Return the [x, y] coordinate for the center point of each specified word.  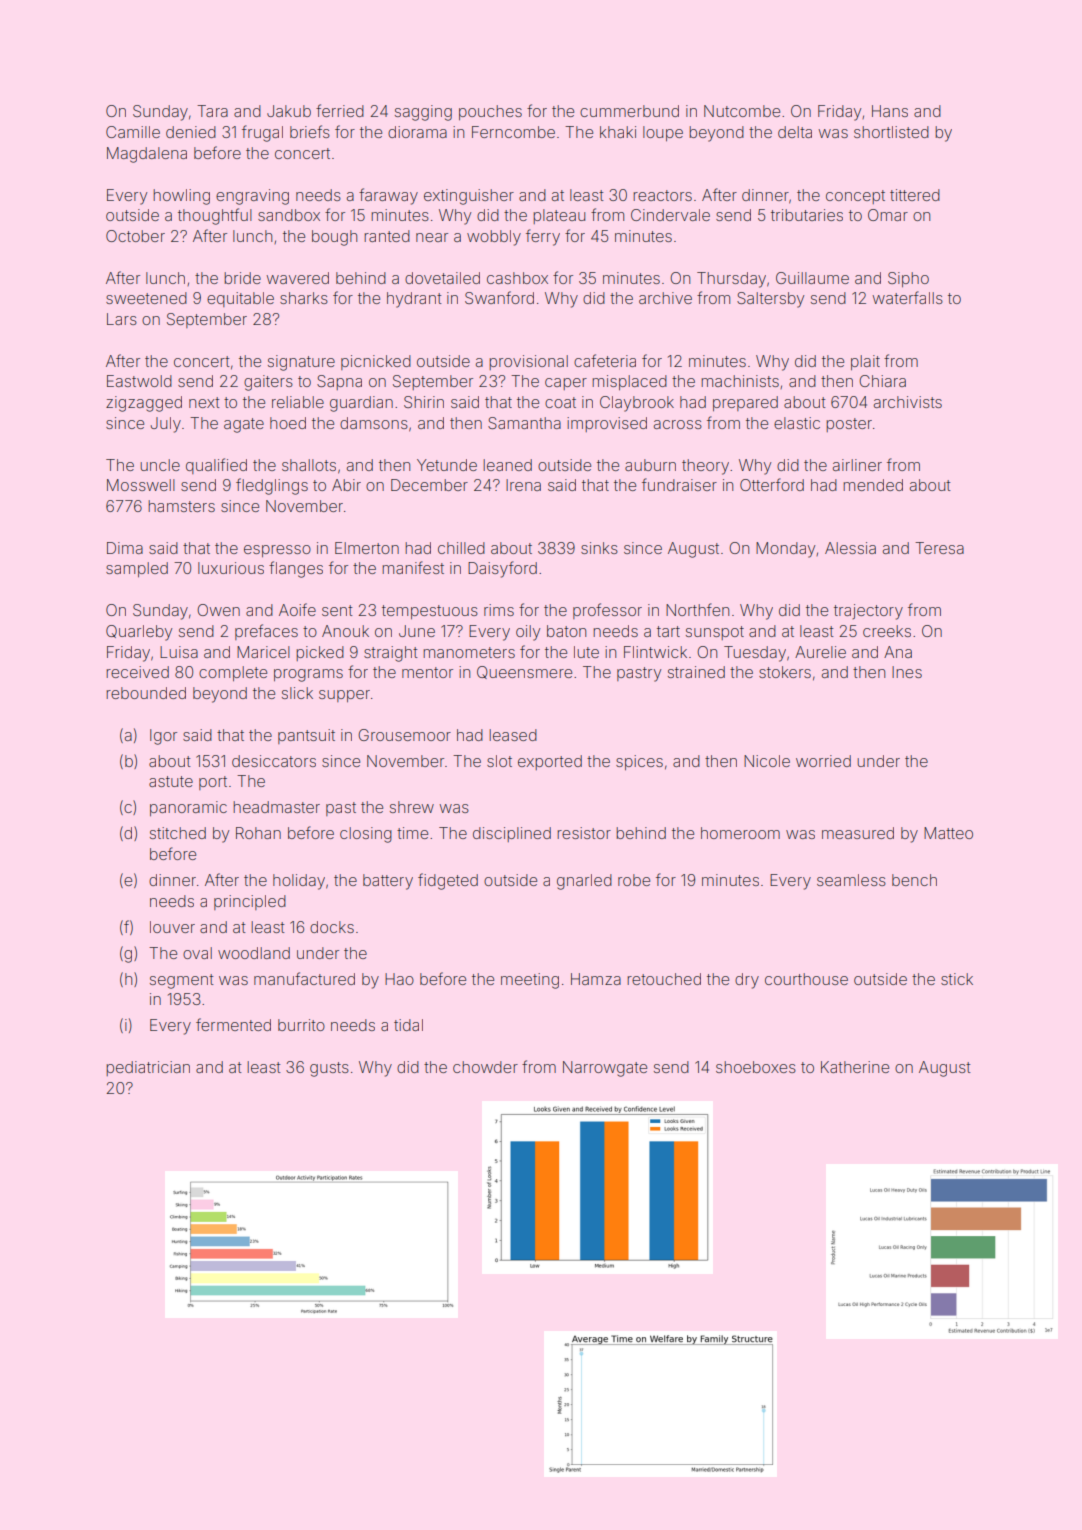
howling [182, 197]
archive [665, 298]
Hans [890, 111]
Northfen [697, 609]
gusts [329, 1069]
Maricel [263, 652]
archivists [908, 402]
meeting [530, 981]
